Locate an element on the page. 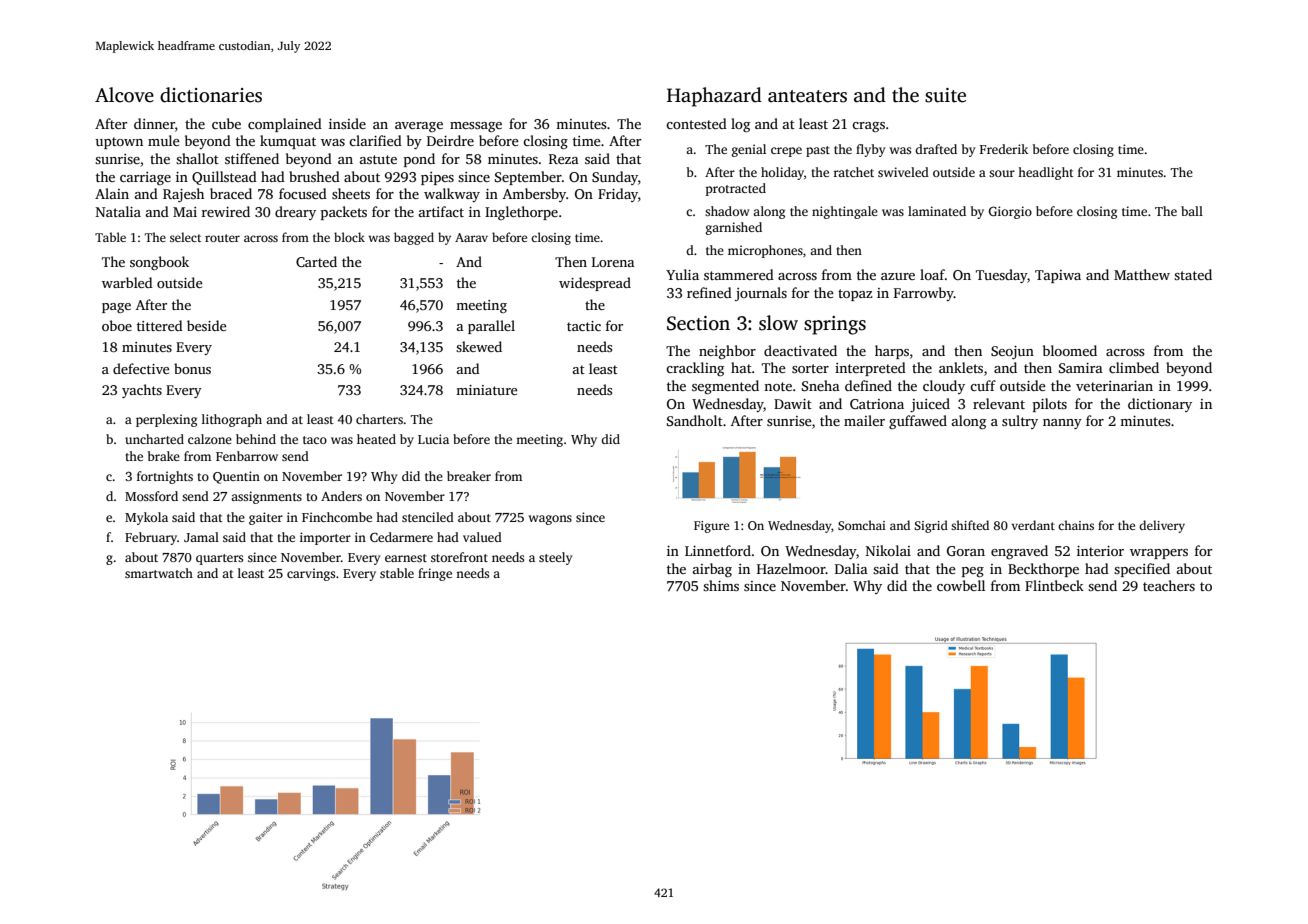 The height and width of the document is (924, 1308). page is located at coordinates (116, 308).
